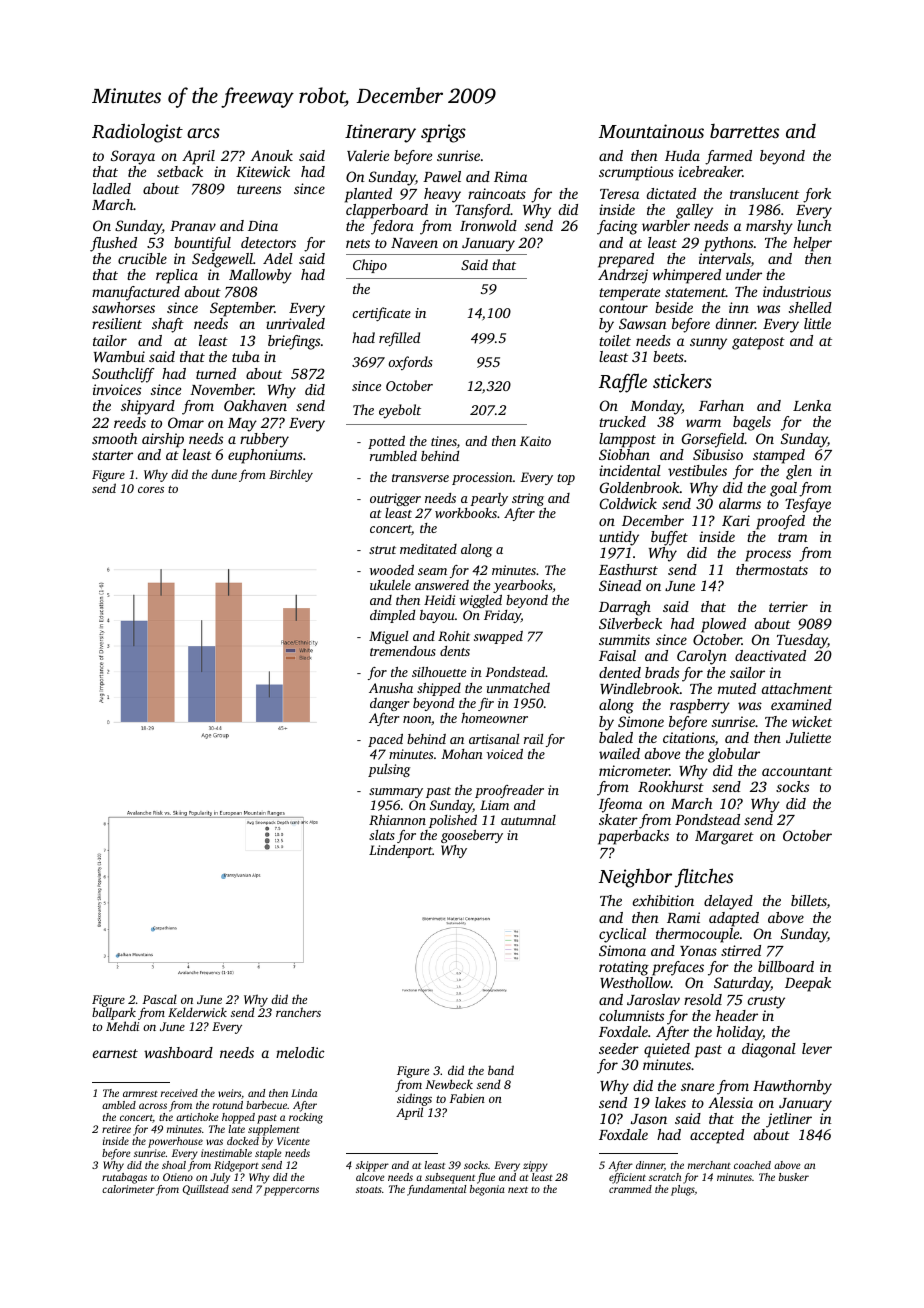 The image size is (924, 1308). What do you see at coordinates (389, 704) in the document?
I see `danger` at bounding box center [389, 704].
